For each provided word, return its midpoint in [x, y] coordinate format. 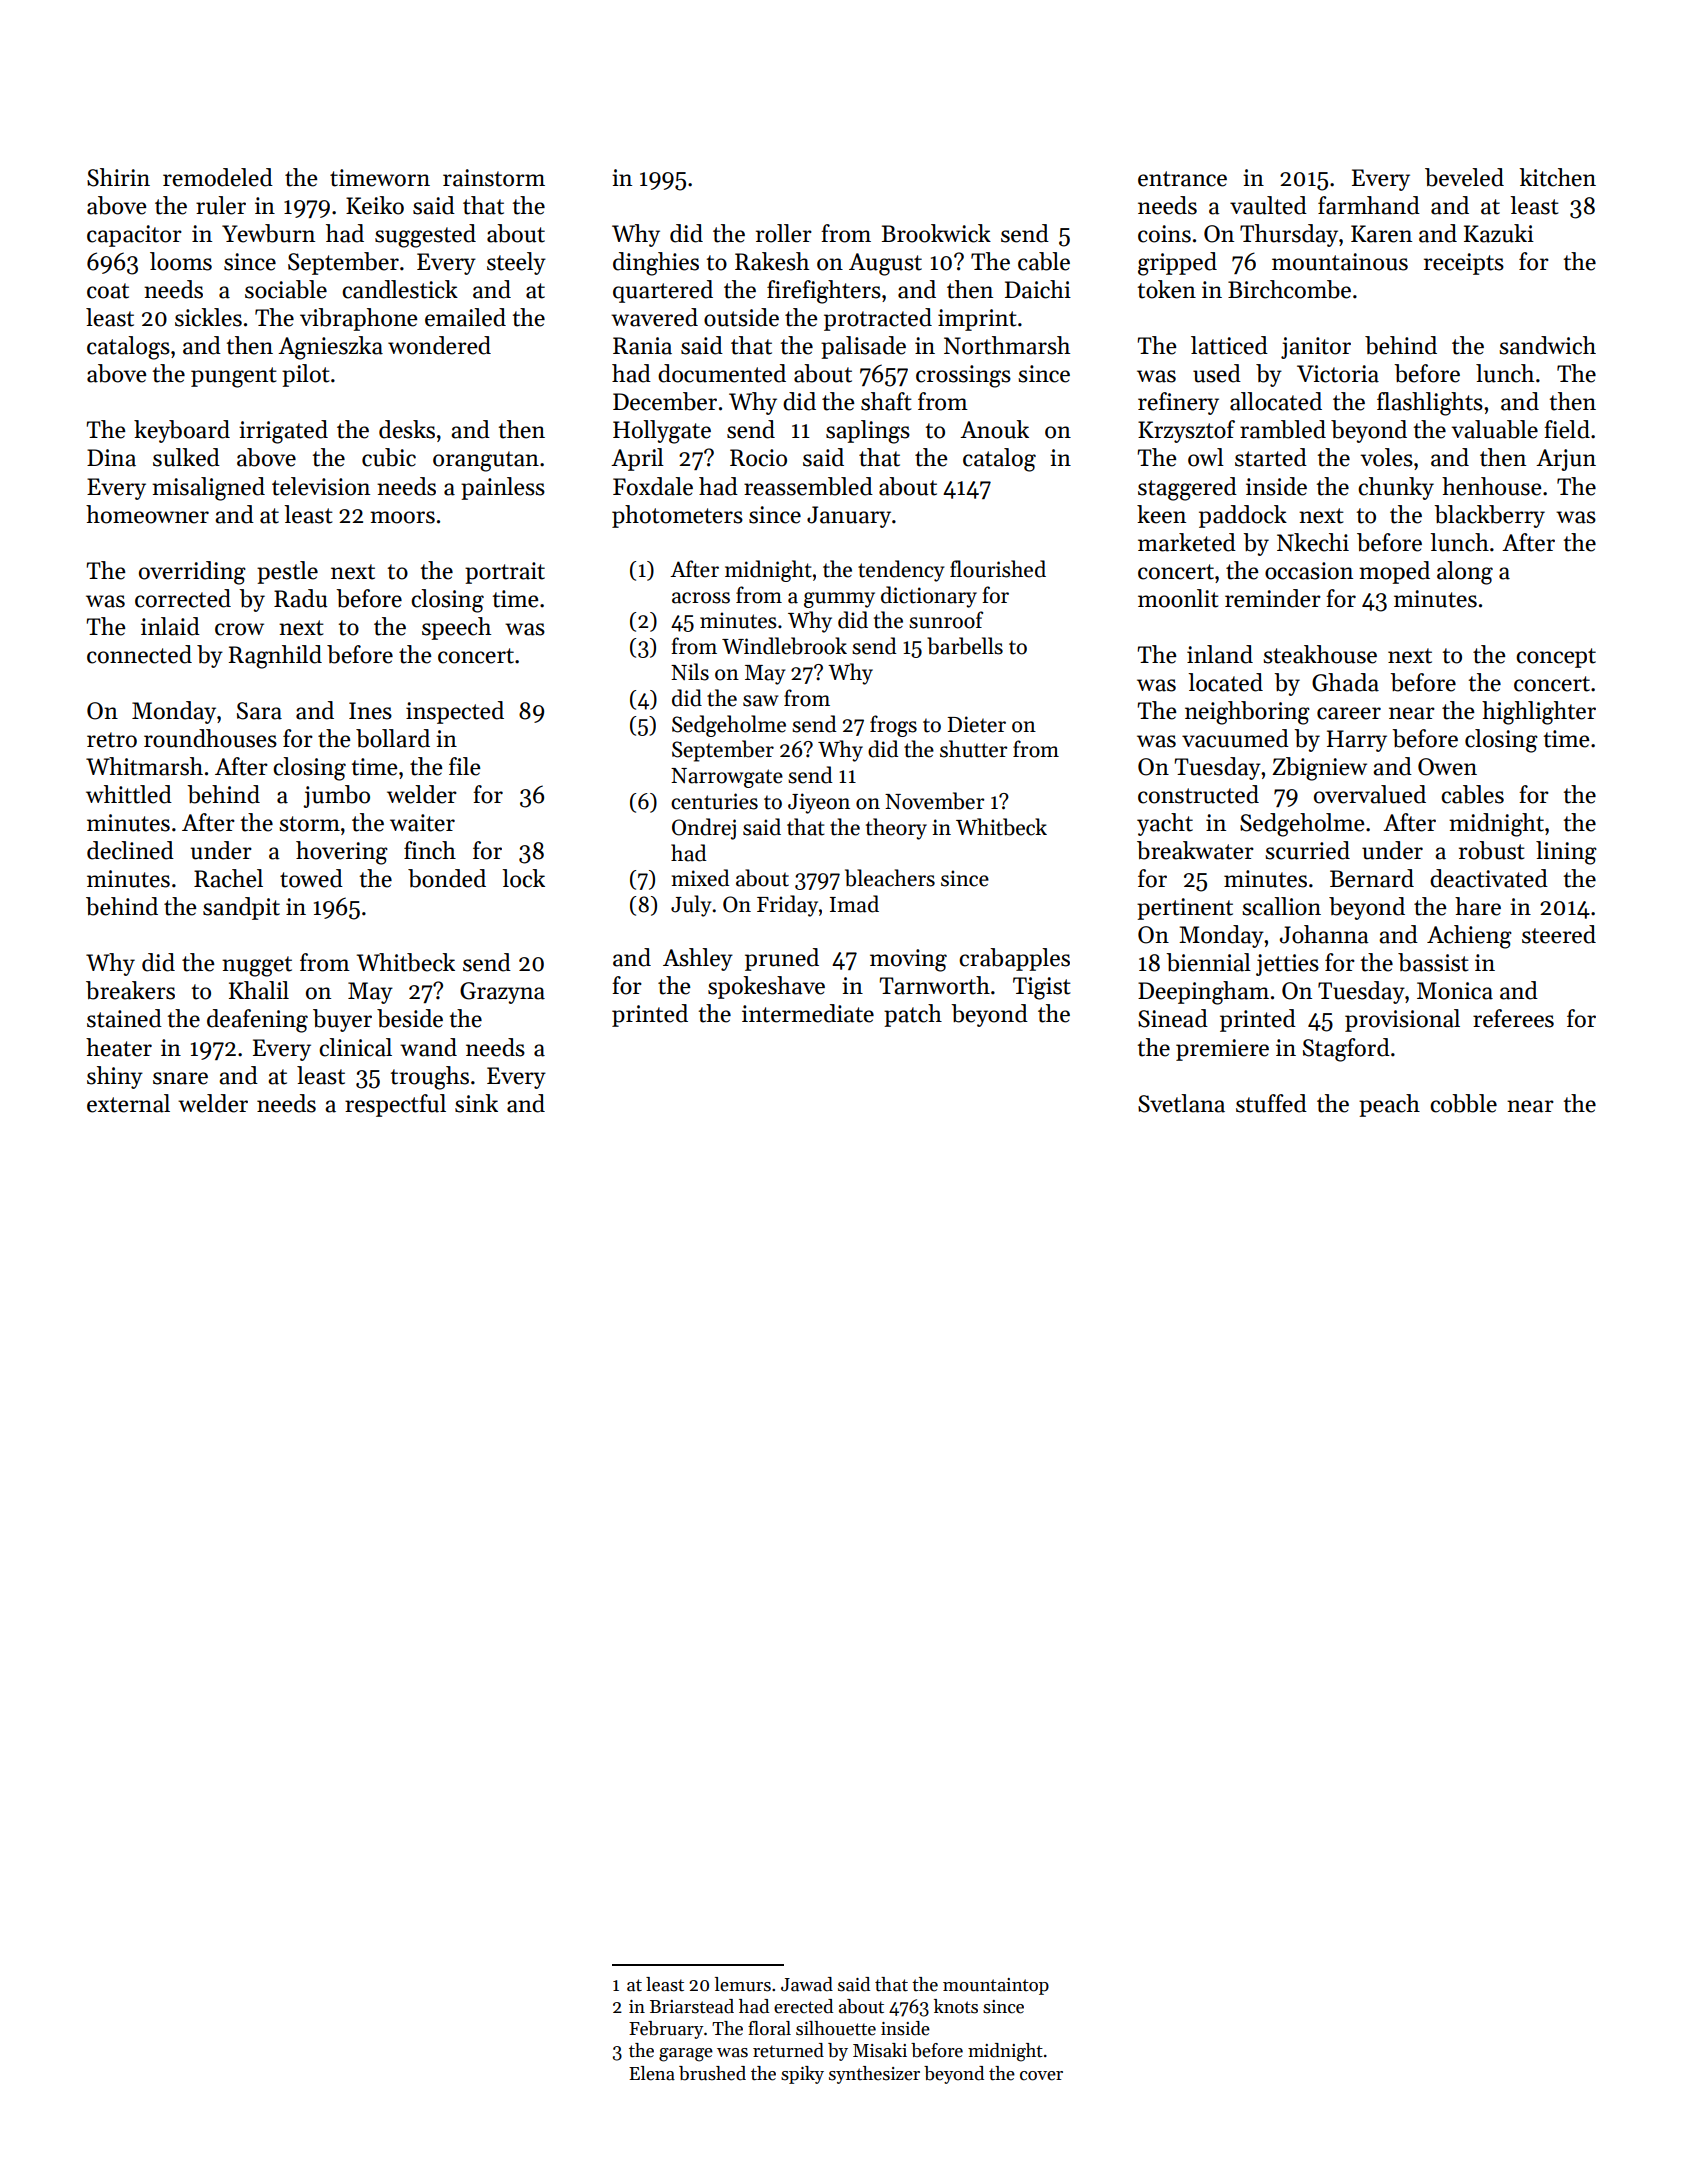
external [128, 1103]
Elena [652, 2073]
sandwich [1547, 345]
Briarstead [692, 2006]
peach [1389, 1105]
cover [1041, 2076]
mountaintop [996, 1986]
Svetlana [1181, 1103]
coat [108, 291]
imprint [977, 320]
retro [112, 740]
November [934, 801]
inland [1220, 654]
